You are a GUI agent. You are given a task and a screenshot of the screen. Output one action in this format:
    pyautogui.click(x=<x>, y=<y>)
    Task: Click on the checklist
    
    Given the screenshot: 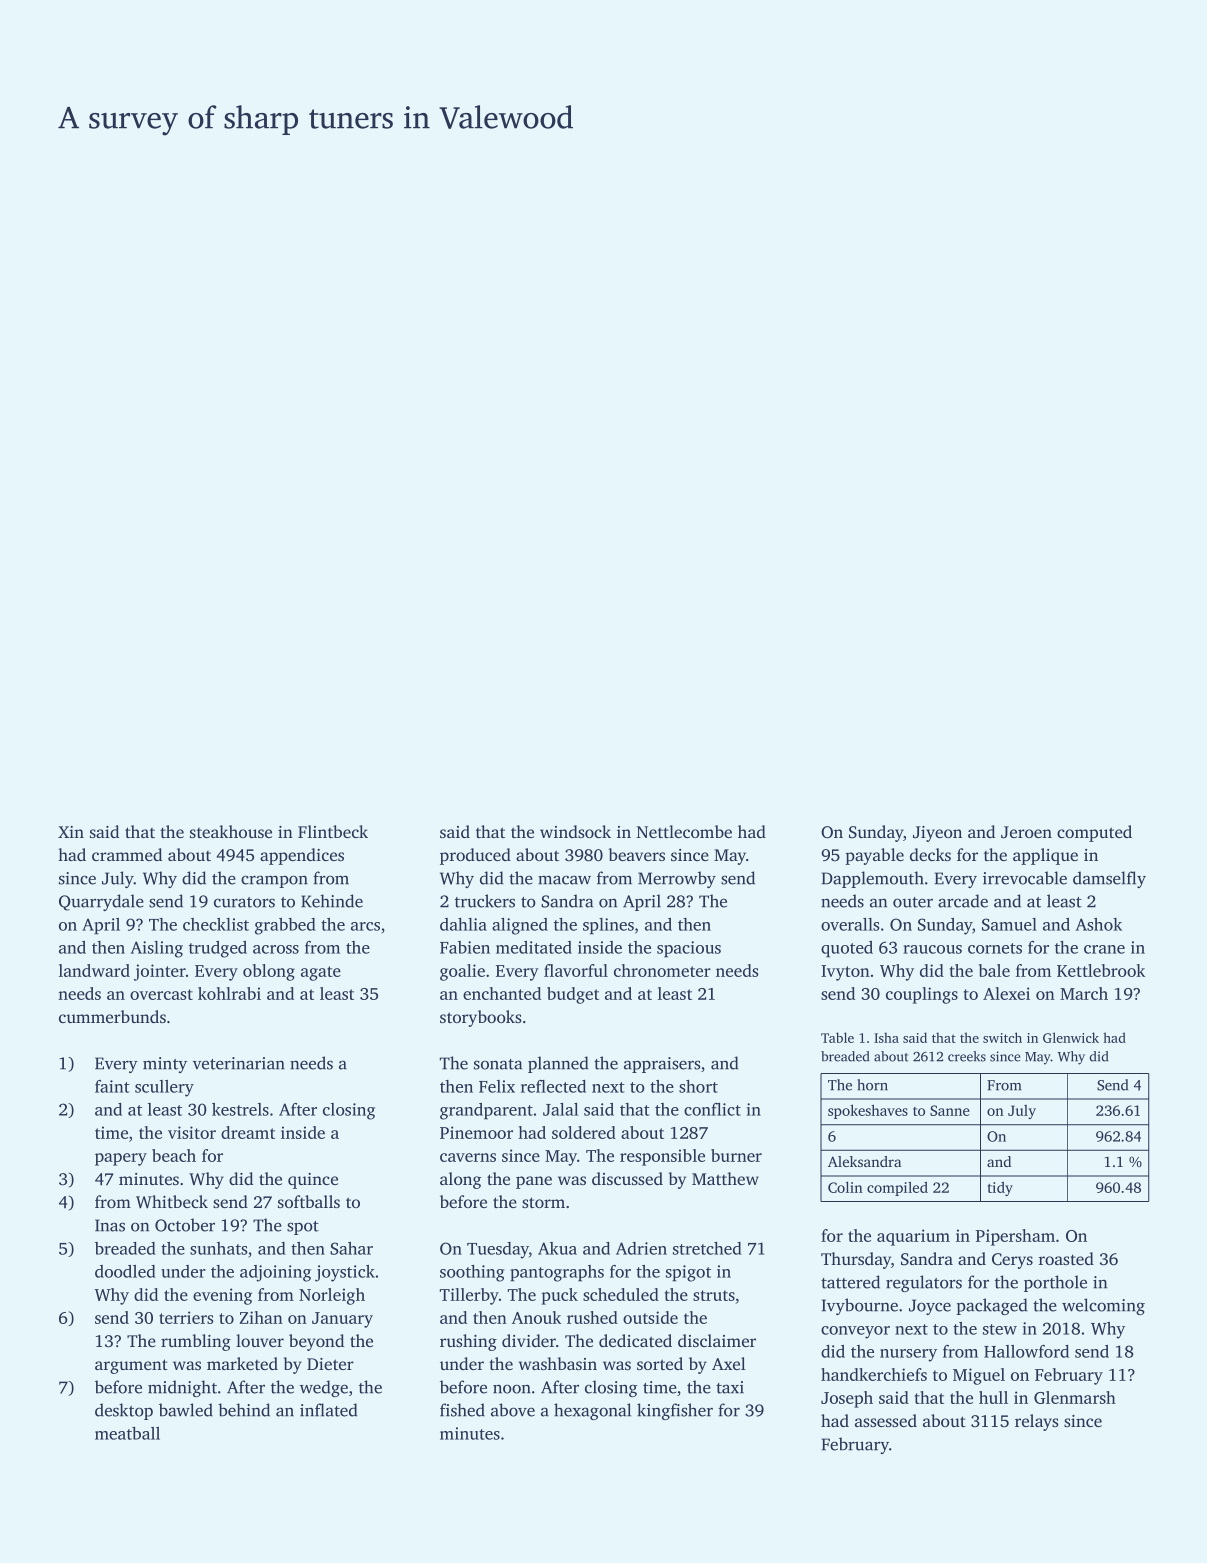 What is the action you would take?
    pyautogui.click(x=216, y=924)
